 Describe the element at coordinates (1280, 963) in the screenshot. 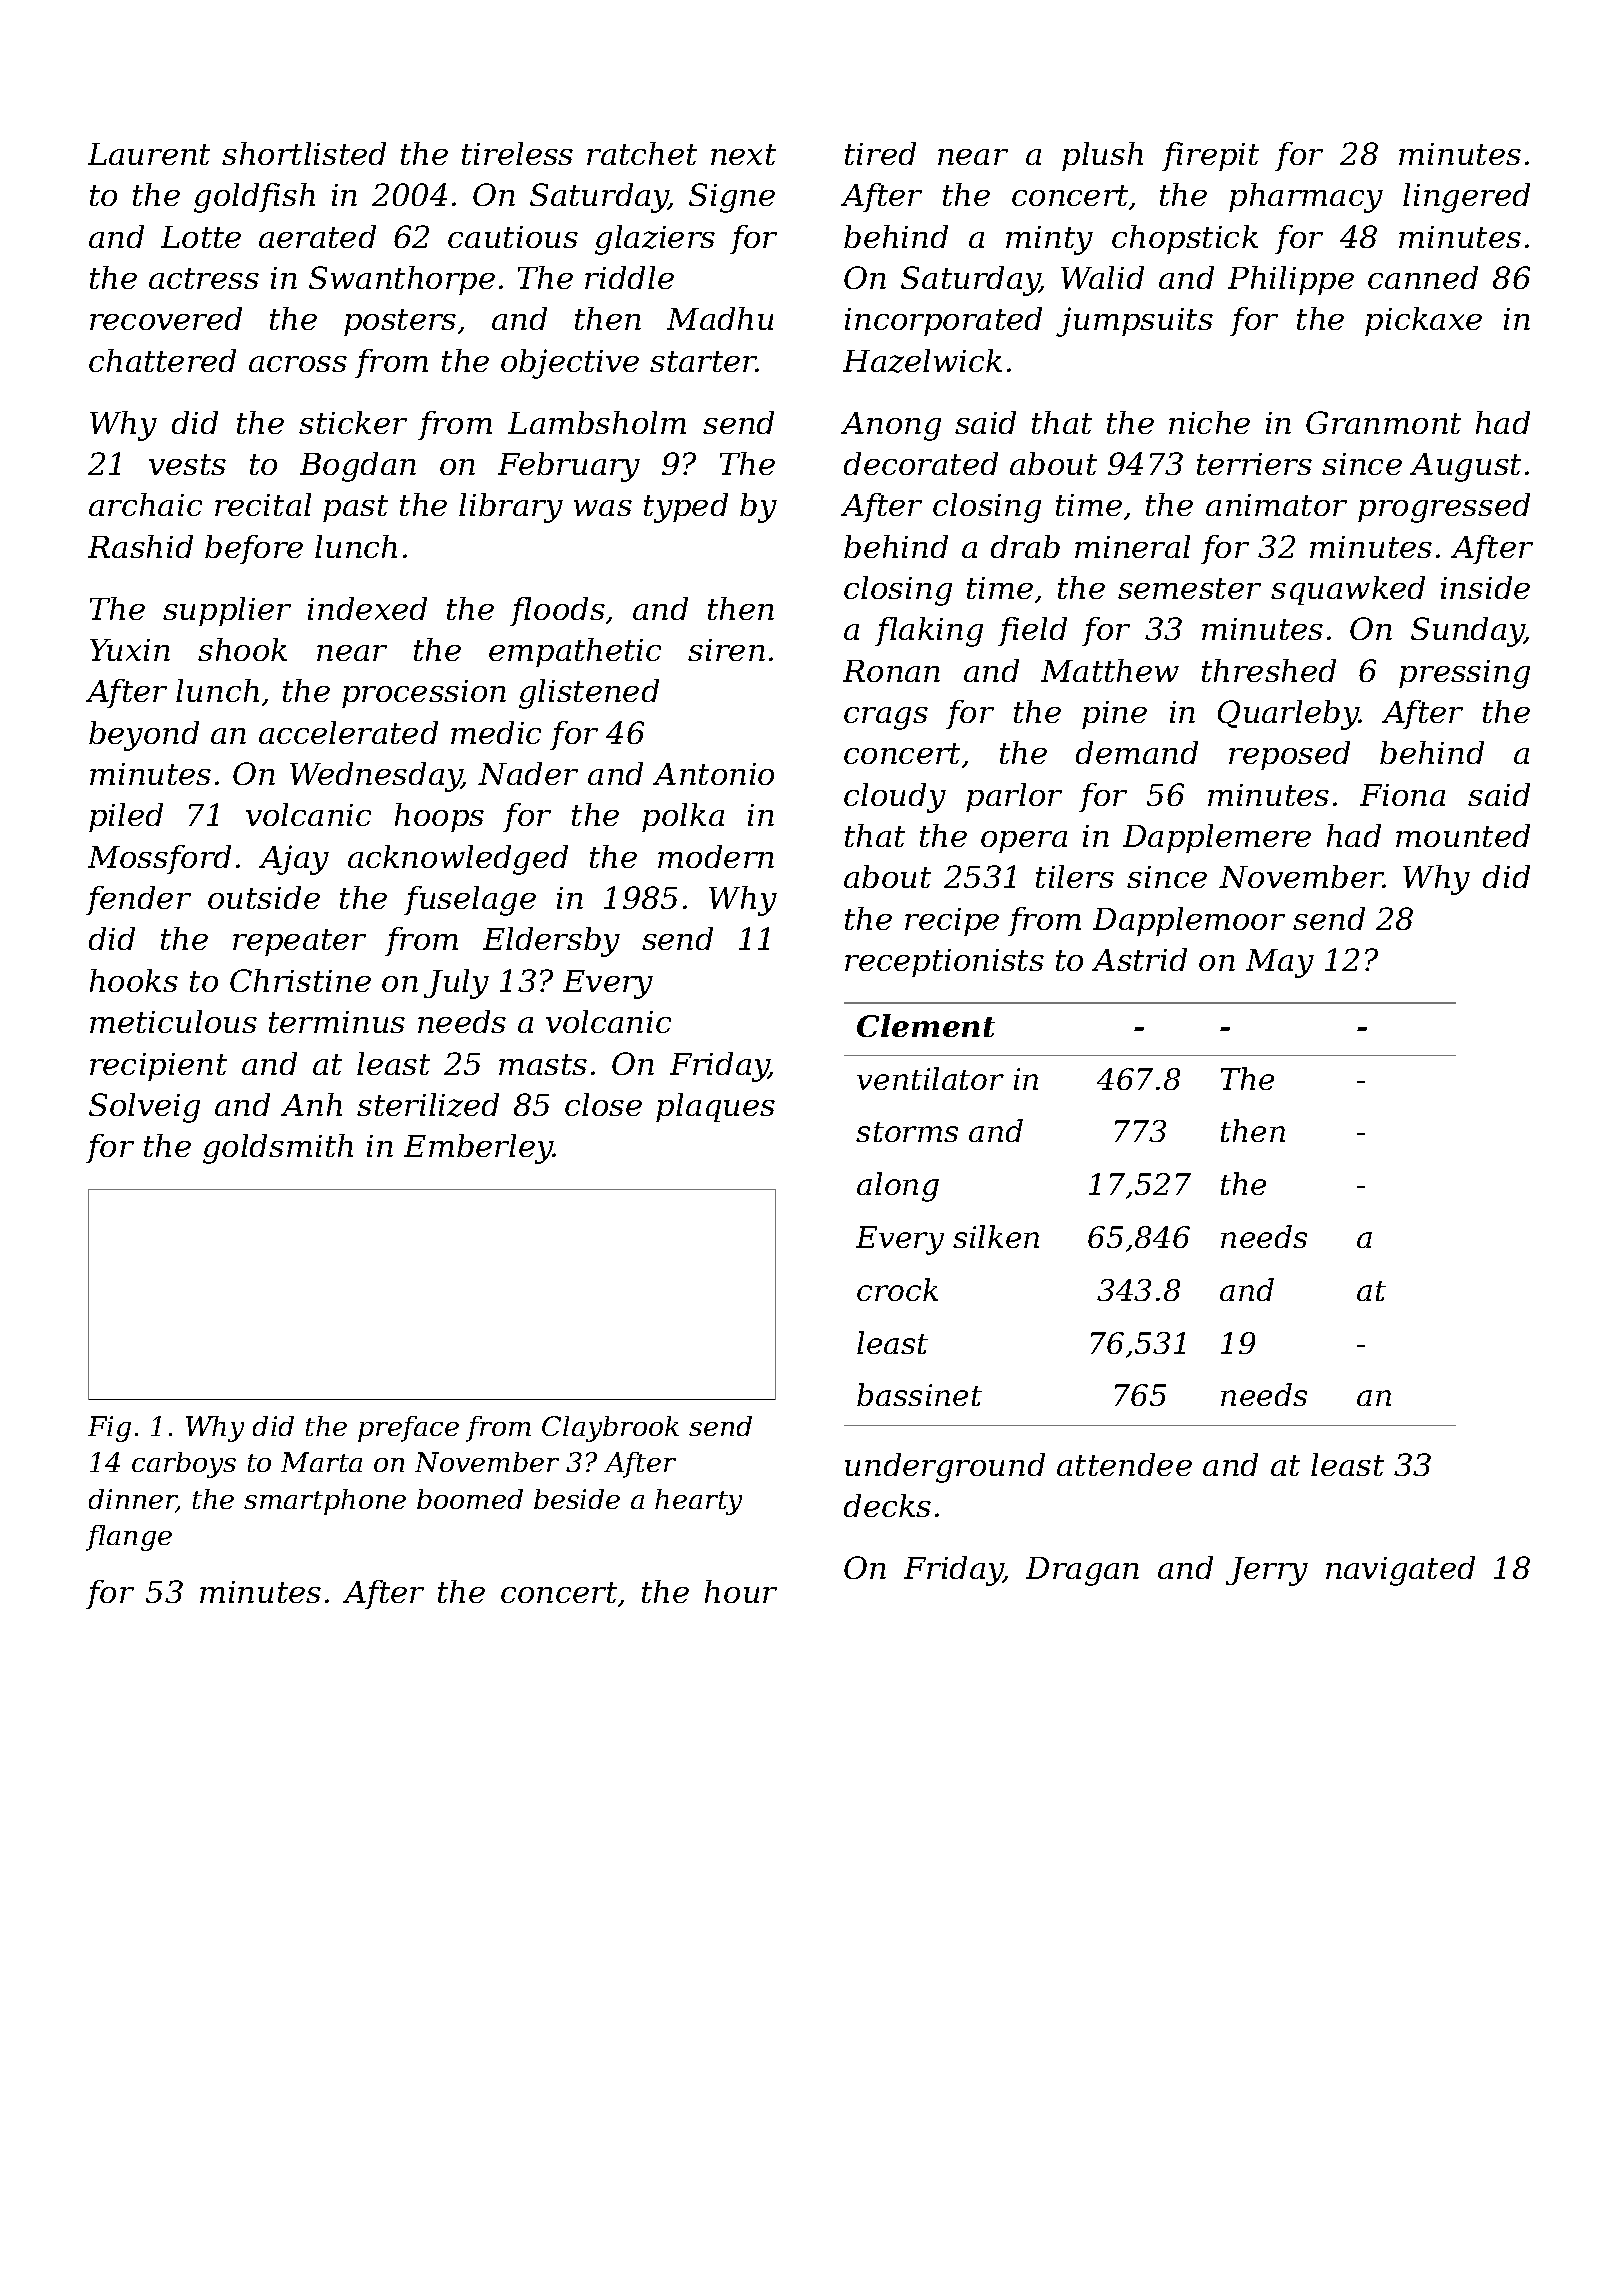

I see `May` at that location.
